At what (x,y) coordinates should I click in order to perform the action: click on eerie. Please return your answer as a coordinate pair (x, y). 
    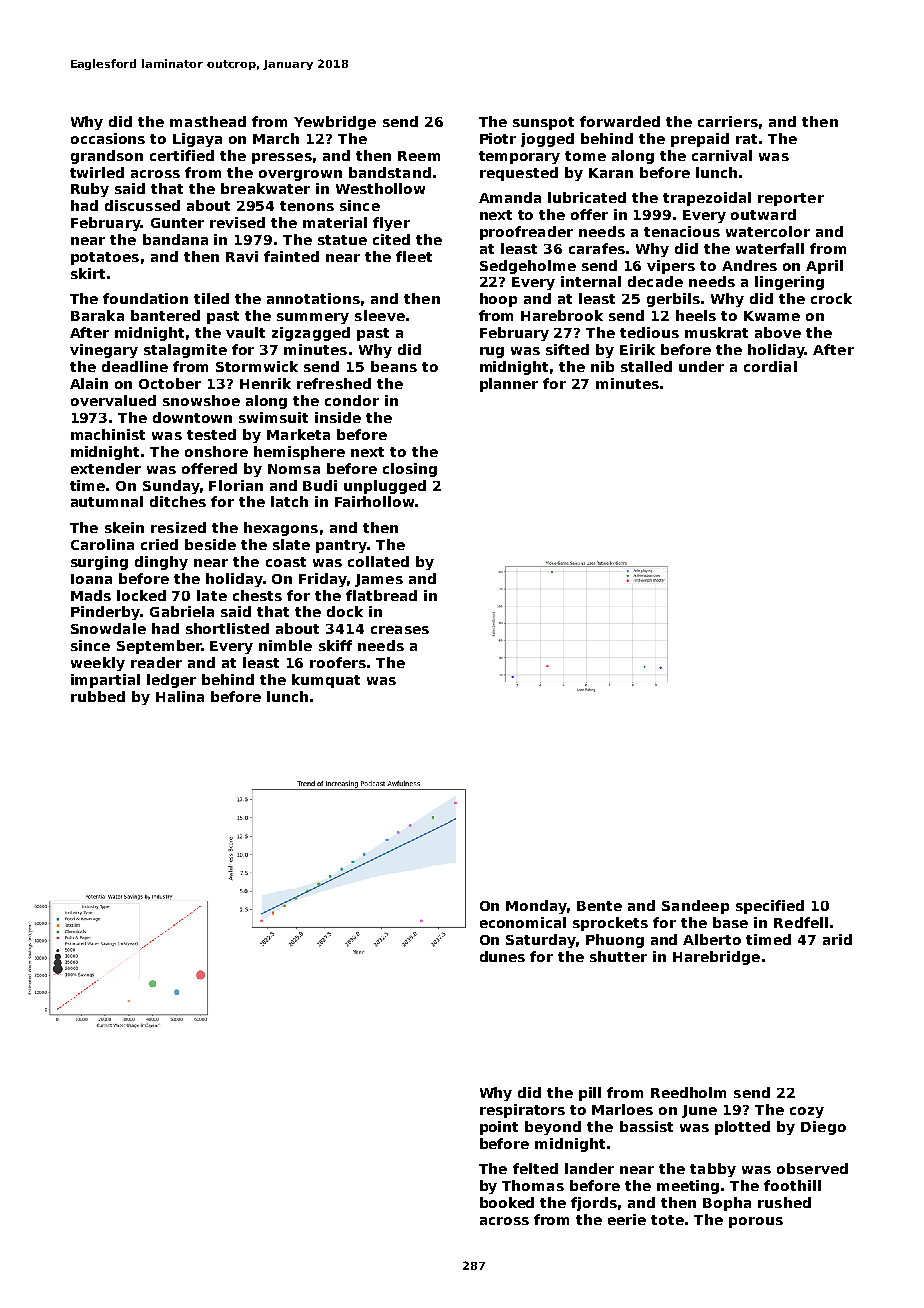
    Looking at the image, I should click on (627, 1219).
